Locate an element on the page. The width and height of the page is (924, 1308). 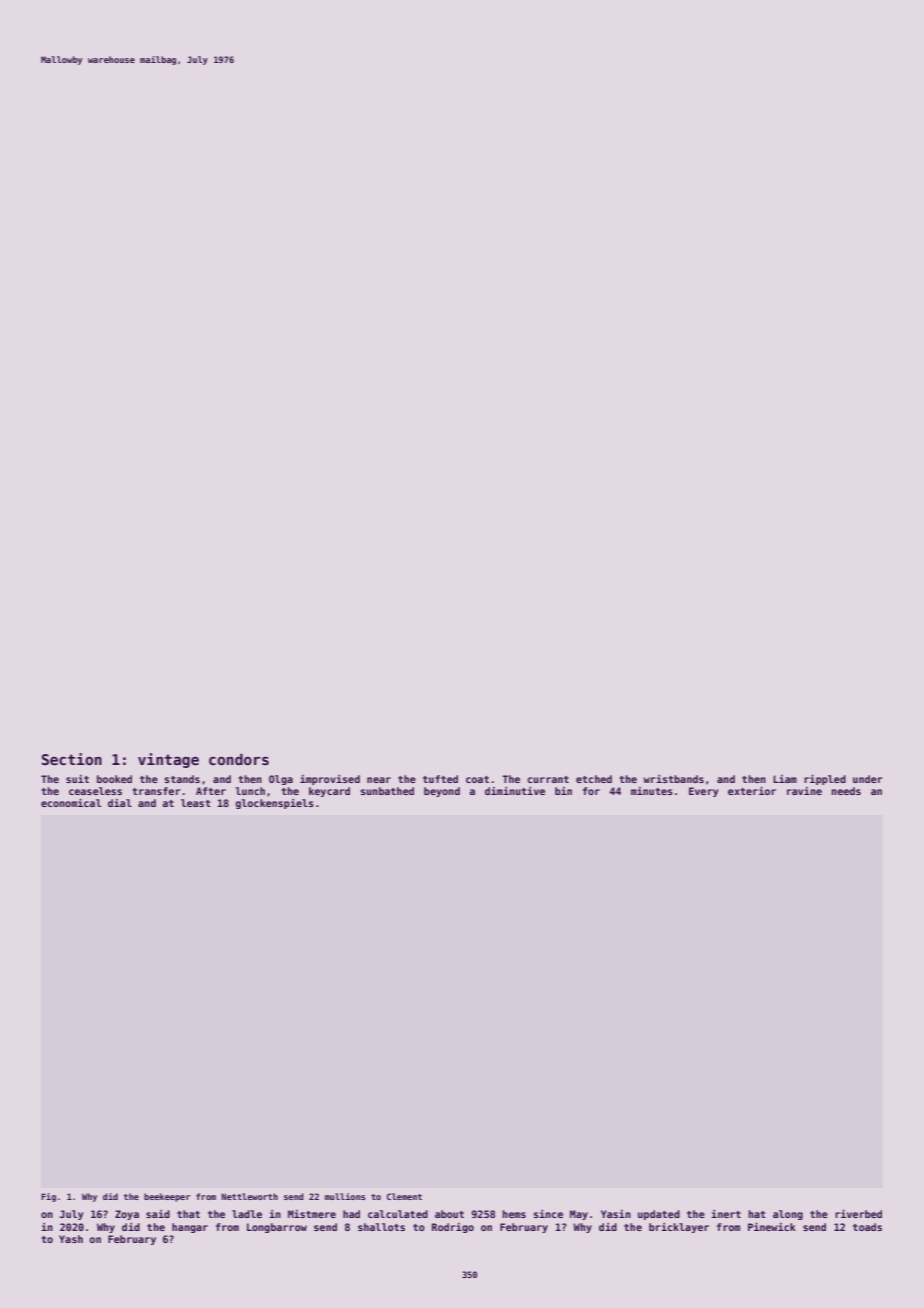
diminutive is located at coordinates (515, 791).
